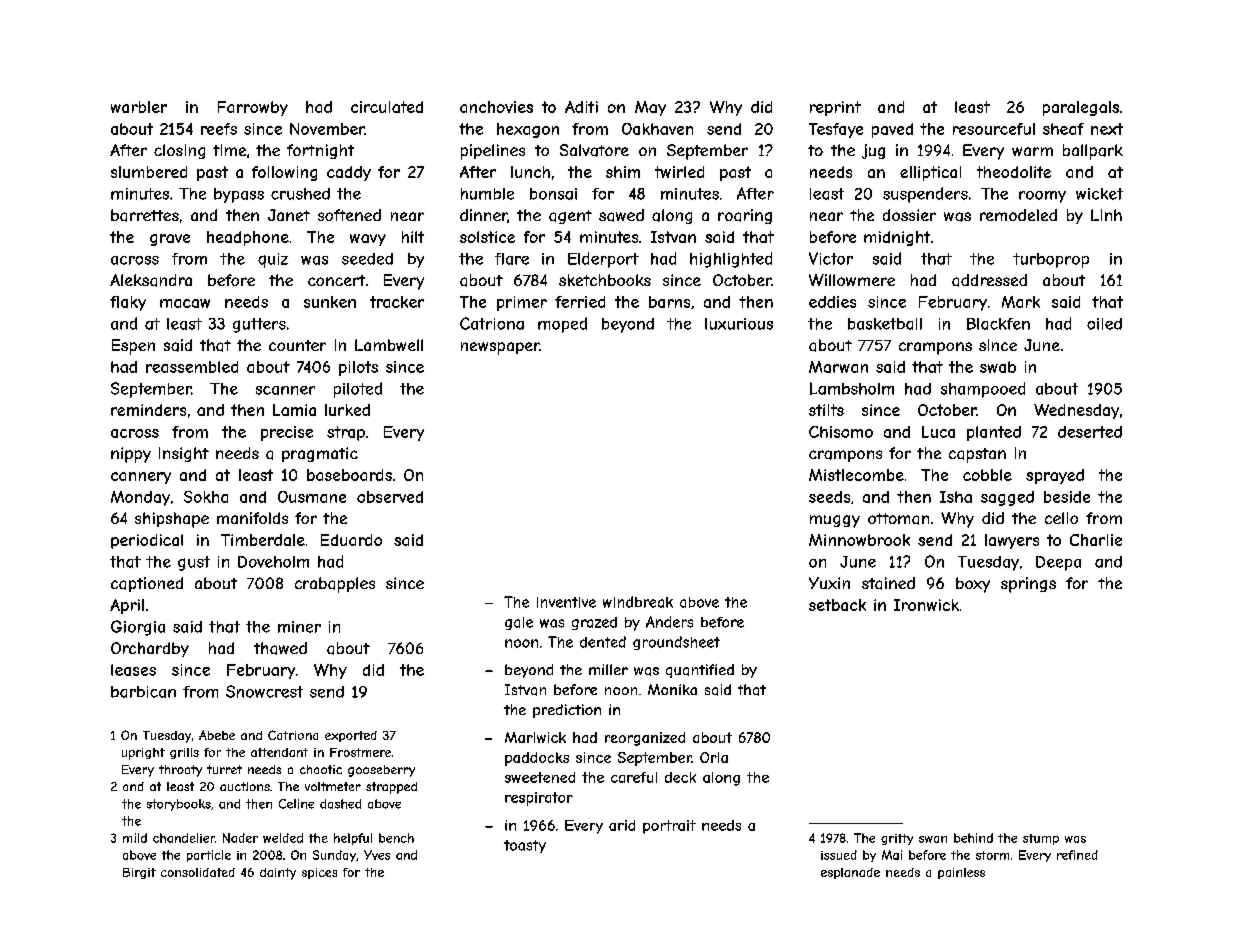  Describe the element at coordinates (349, 475) in the screenshot. I see `baseboards` at that location.
